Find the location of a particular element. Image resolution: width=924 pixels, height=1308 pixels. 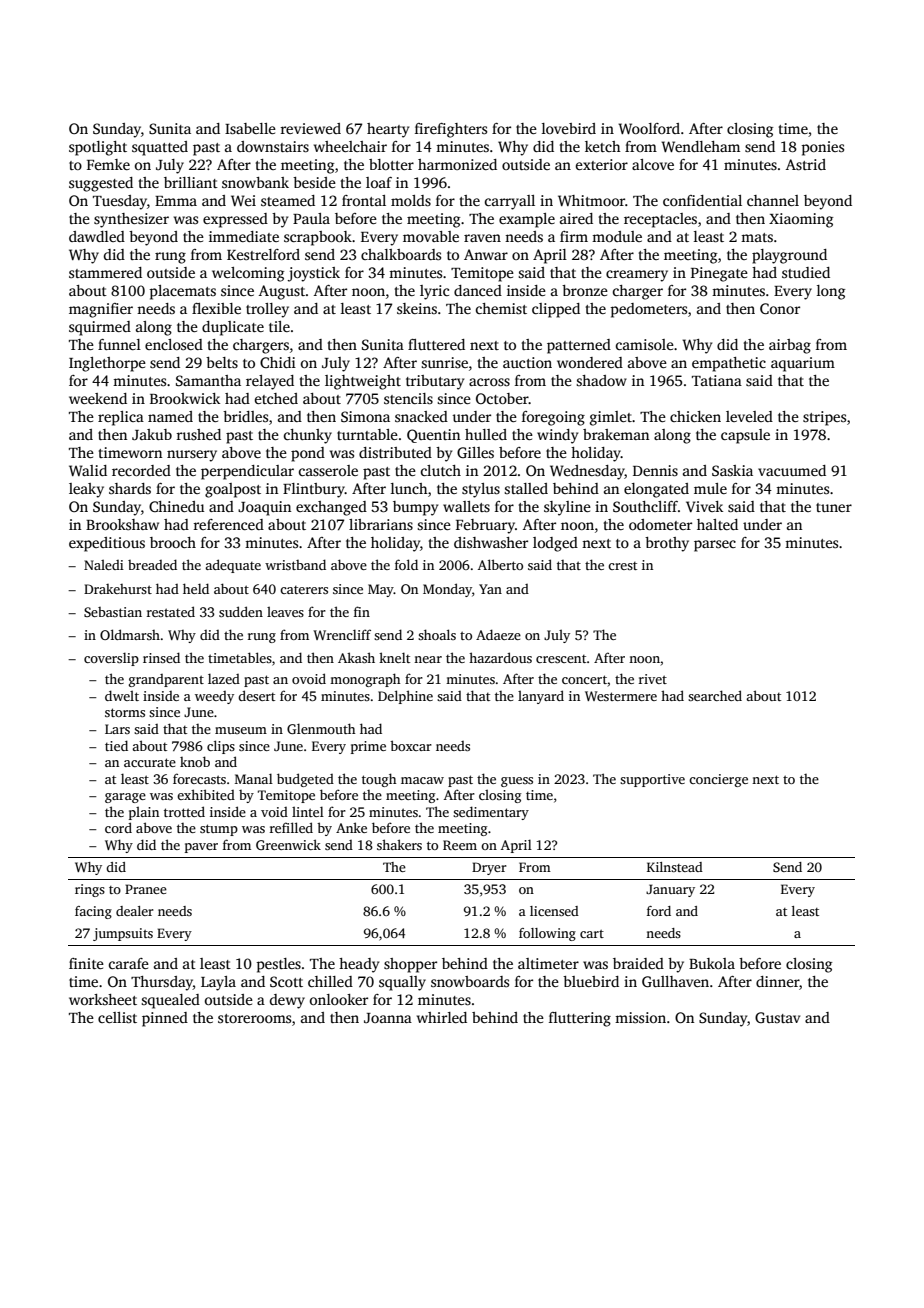

licensed is located at coordinates (554, 911).
